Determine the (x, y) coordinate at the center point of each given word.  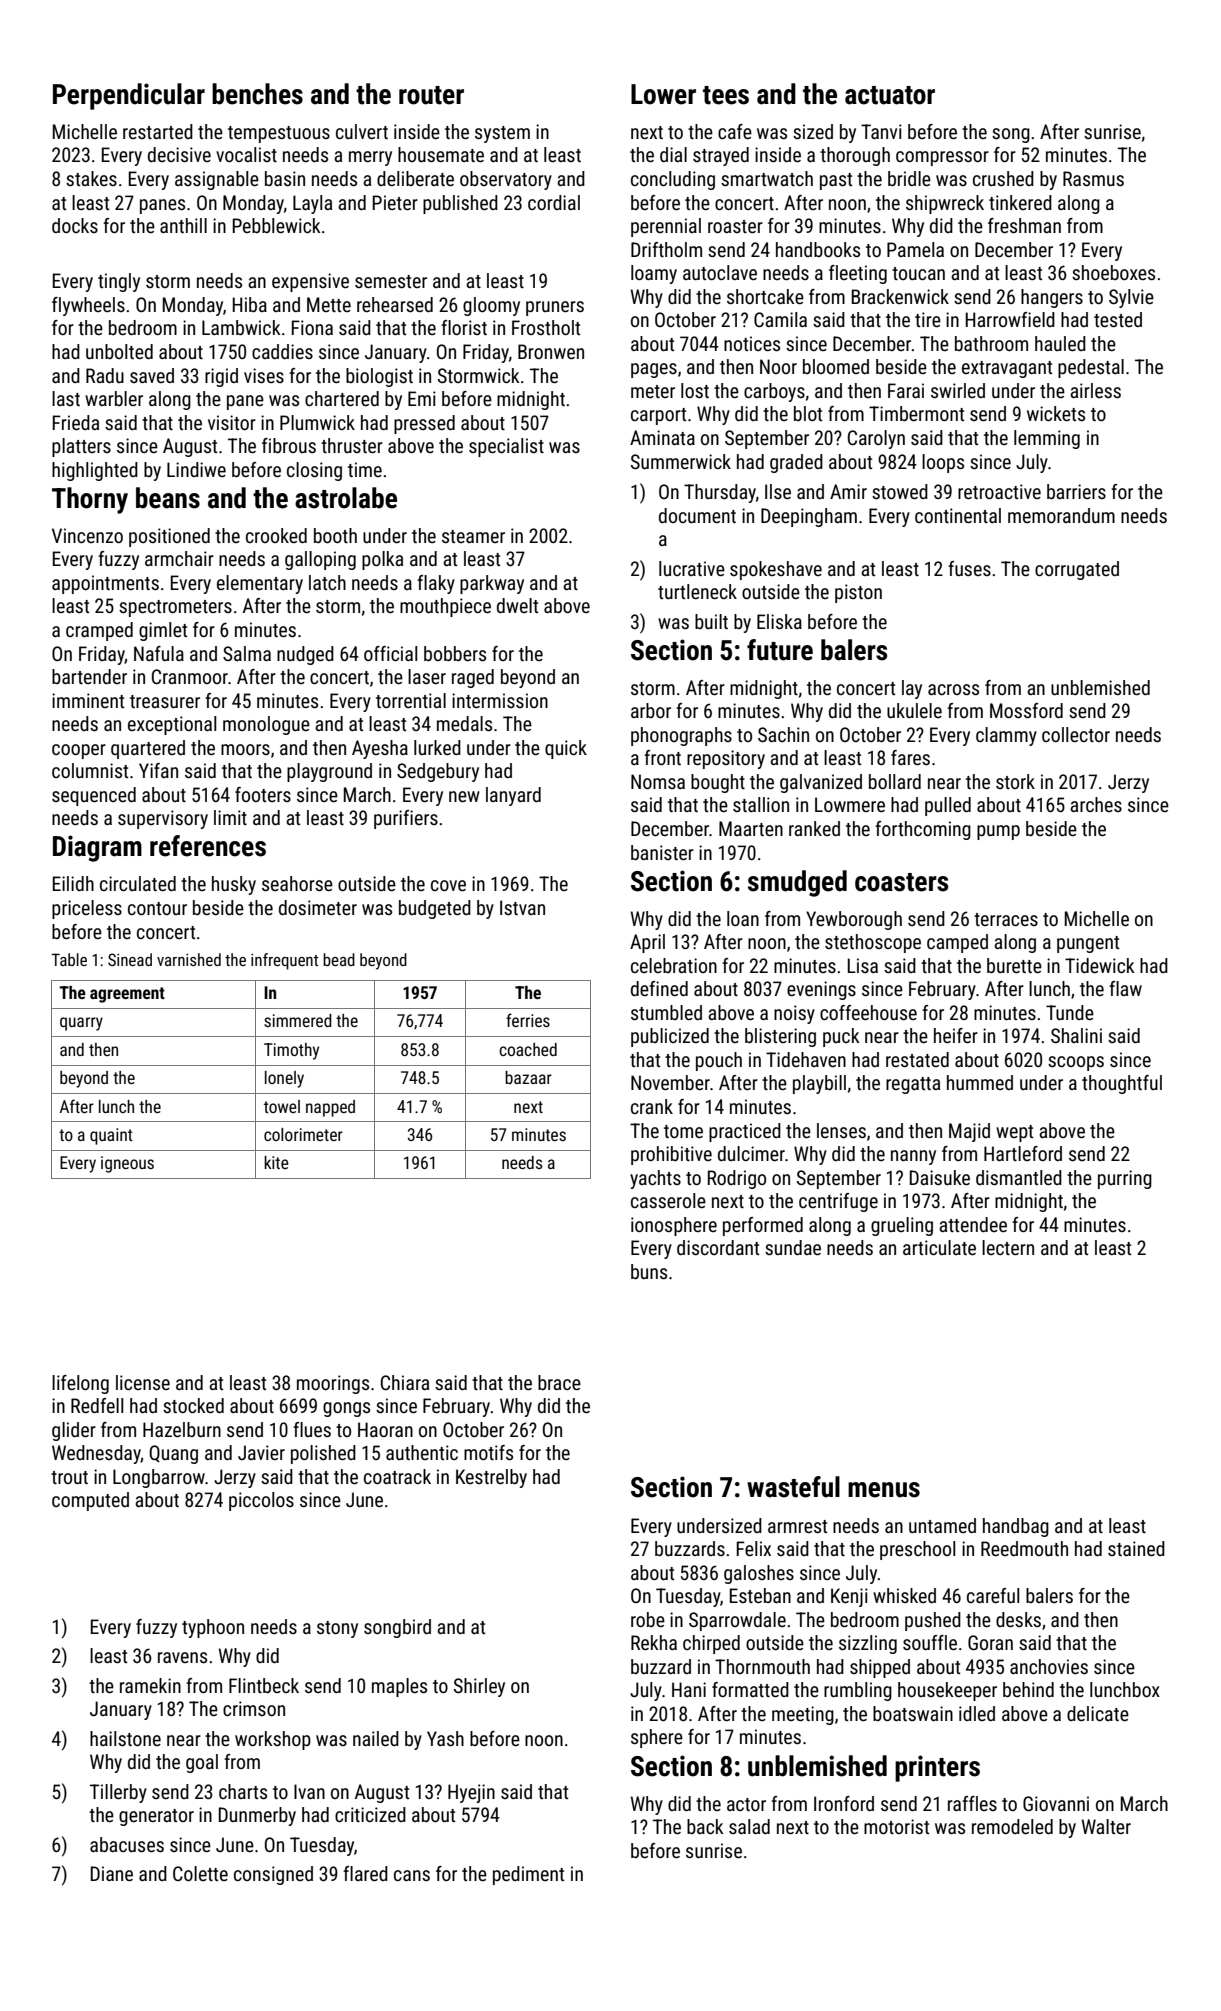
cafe (735, 131)
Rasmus (1093, 178)
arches (1096, 804)
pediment (528, 1875)
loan (743, 918)
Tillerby (118, 1793)
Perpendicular (129, 96)
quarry (81, 1024)
